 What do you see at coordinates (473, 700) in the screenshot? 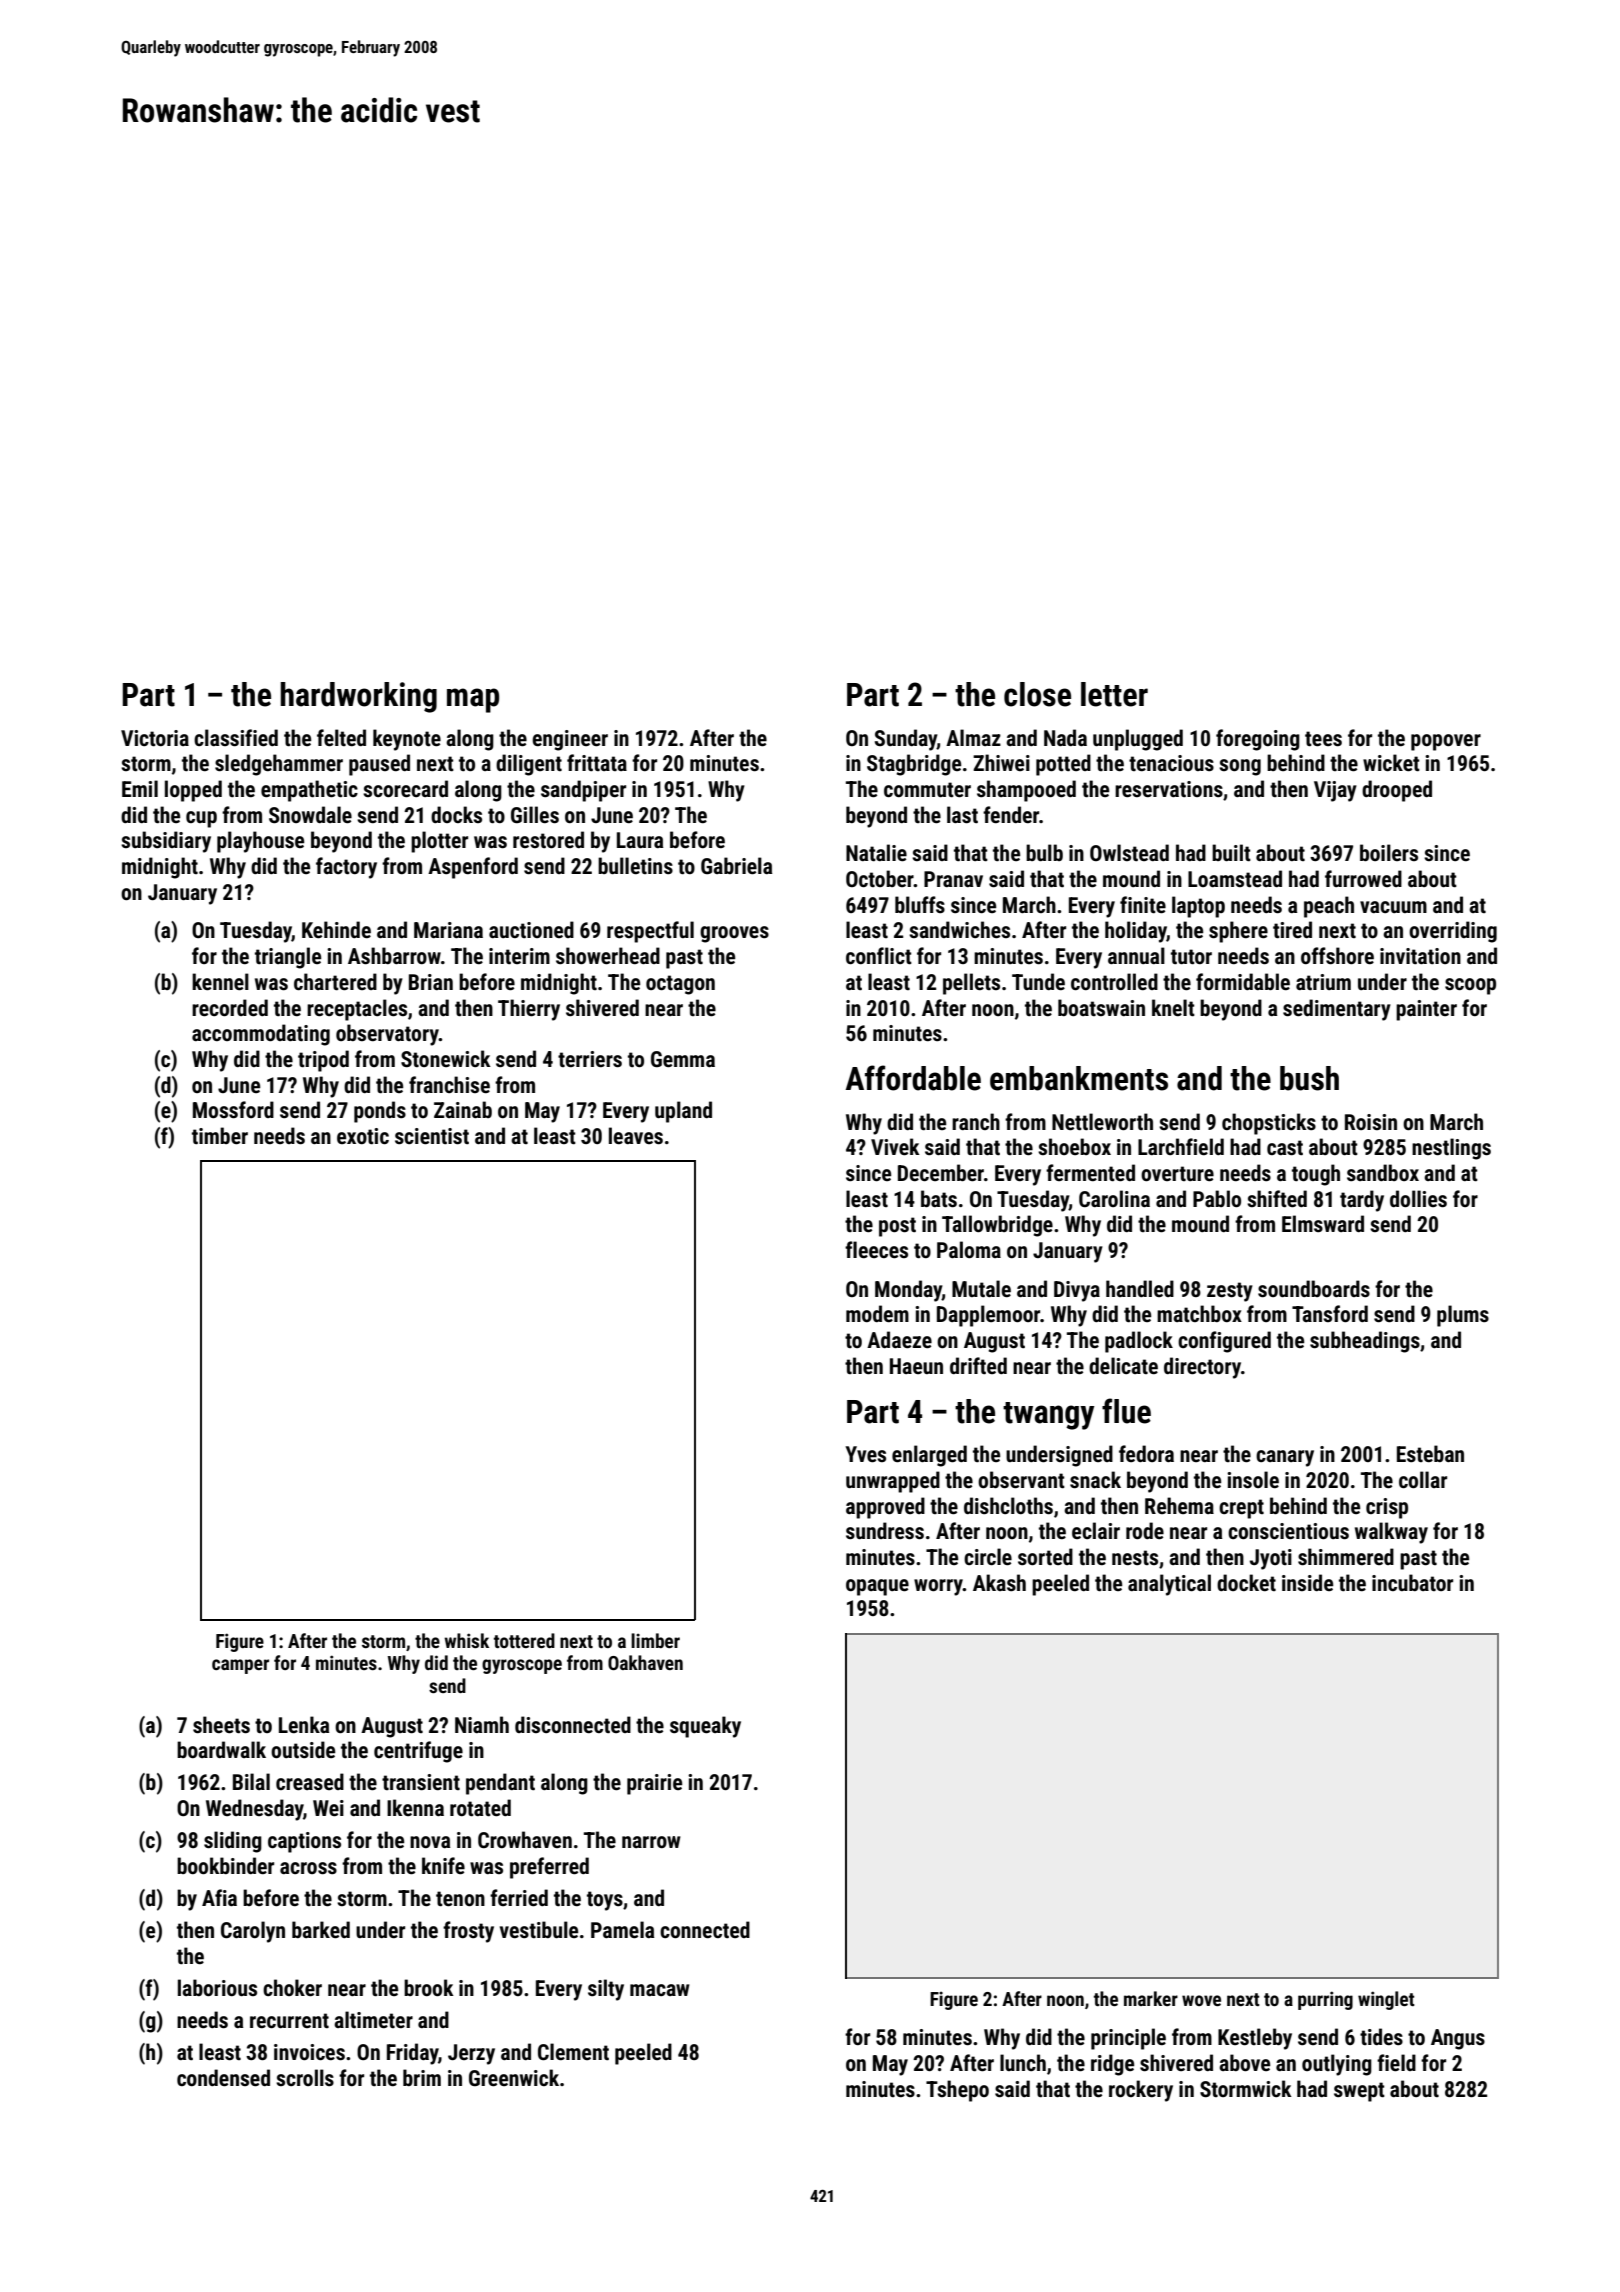
I see `map` at bounding box center [473, 700].
